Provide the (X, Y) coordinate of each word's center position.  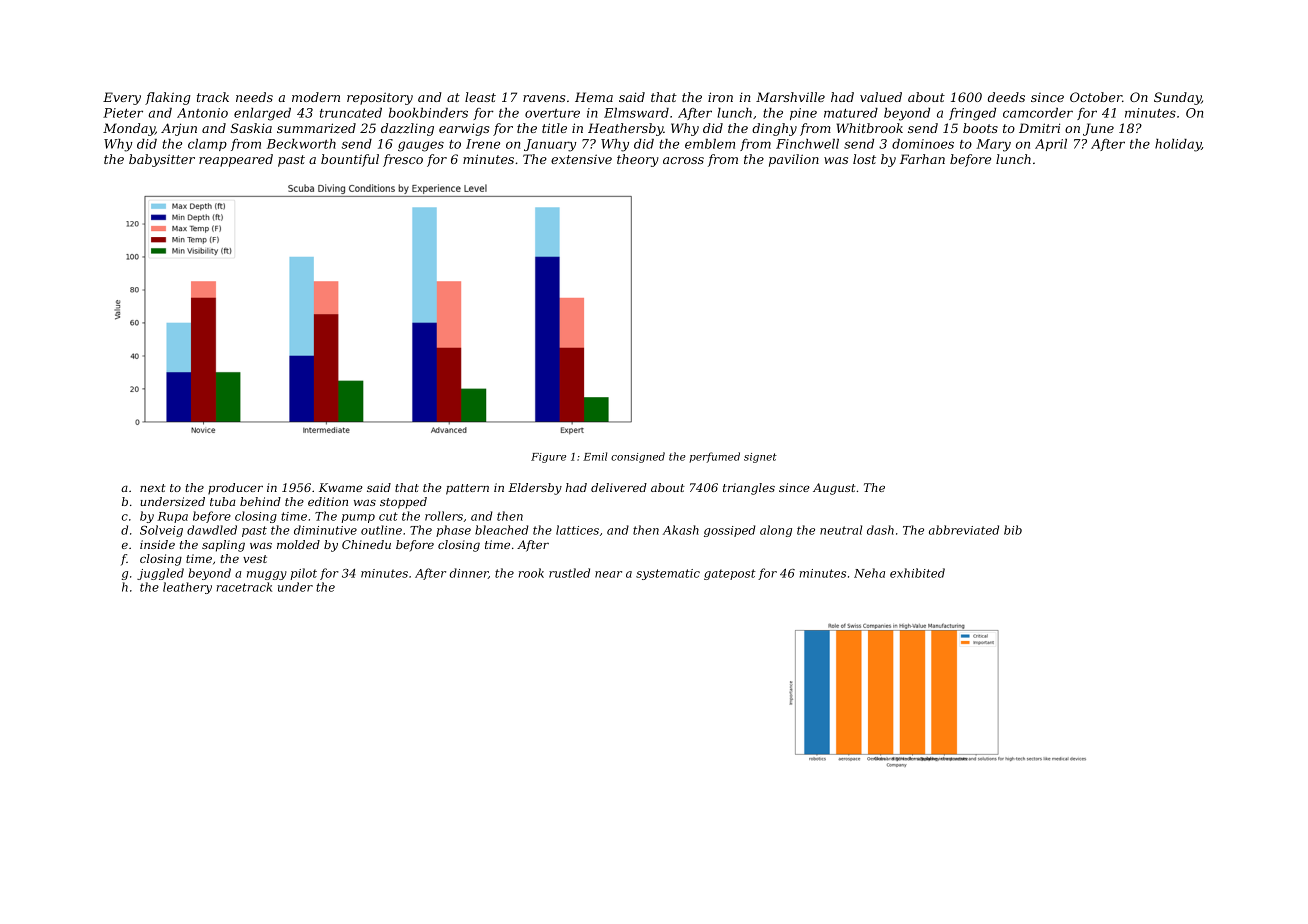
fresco (403, 160)
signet (760, 458)
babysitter (162, 160)
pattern (467, 489)
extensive (581, 159)
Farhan (922, 159)
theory (638, 160)
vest (255, 559)
